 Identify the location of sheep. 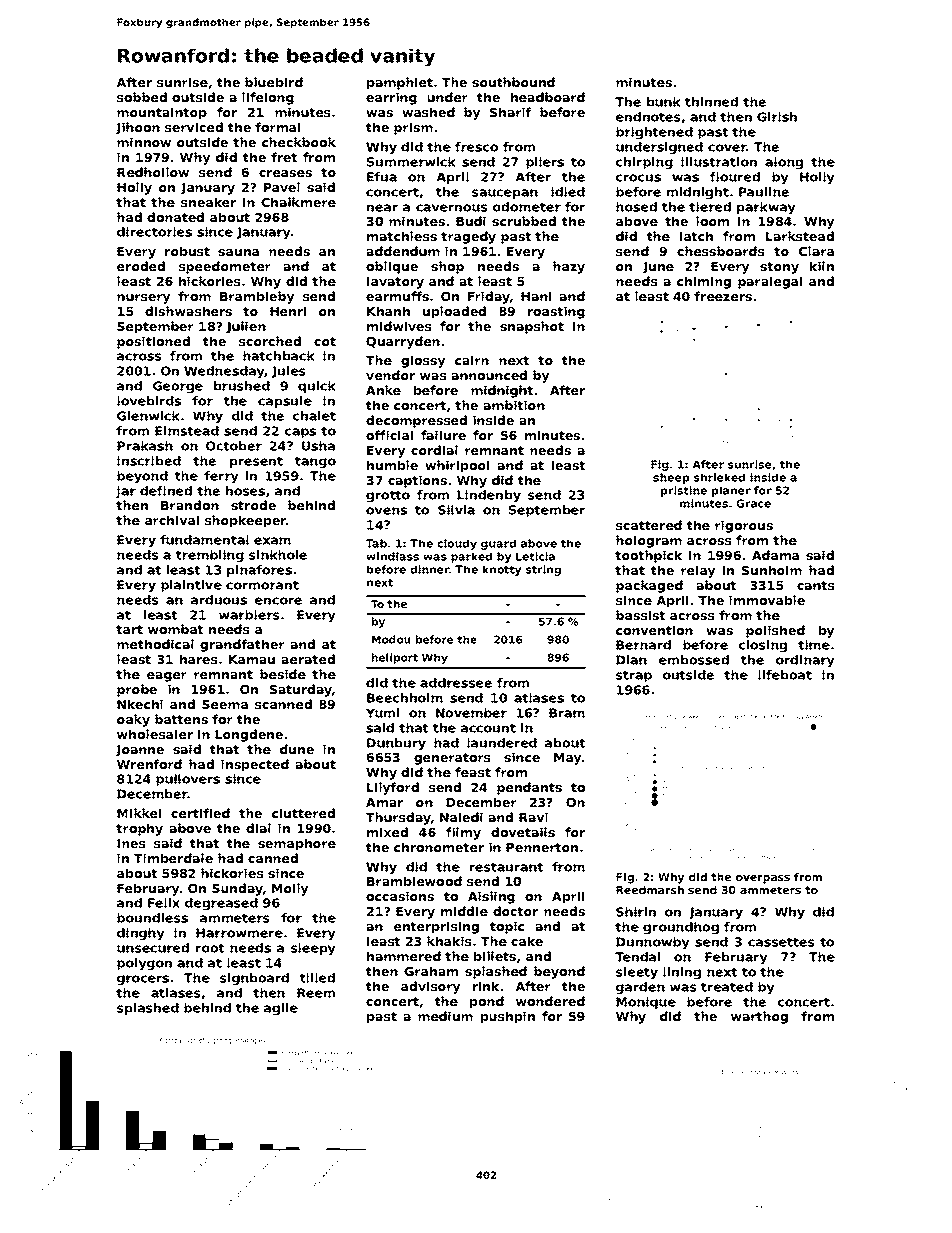
(671, 478).
